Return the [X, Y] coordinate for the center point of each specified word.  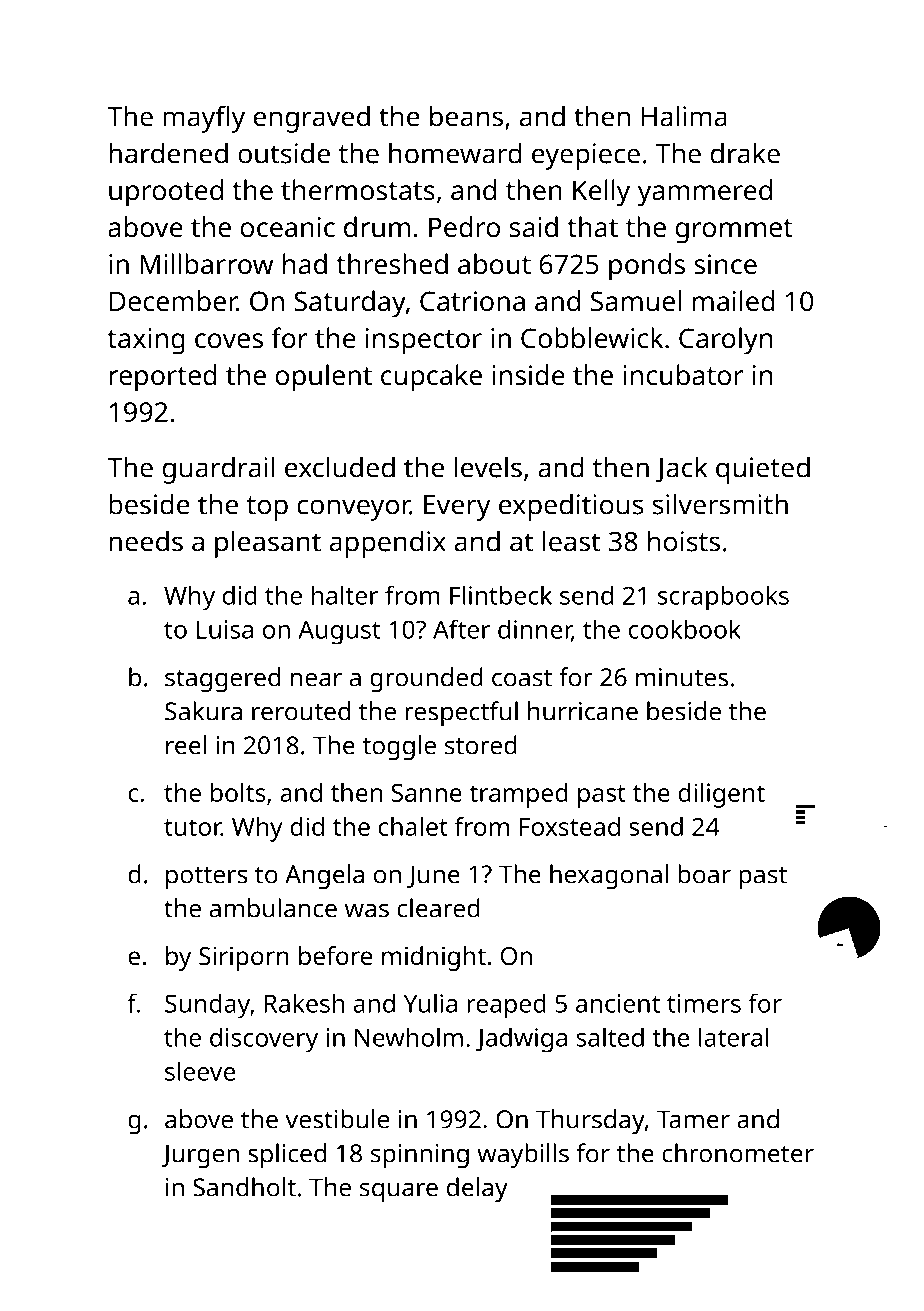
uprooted [166, 193]
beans [466, 116]
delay [477, 1189]
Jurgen [200, 1156]
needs [146, 541]
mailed [734, 301]
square [399, 1192]
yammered [705, 193]
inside [528, 374]
